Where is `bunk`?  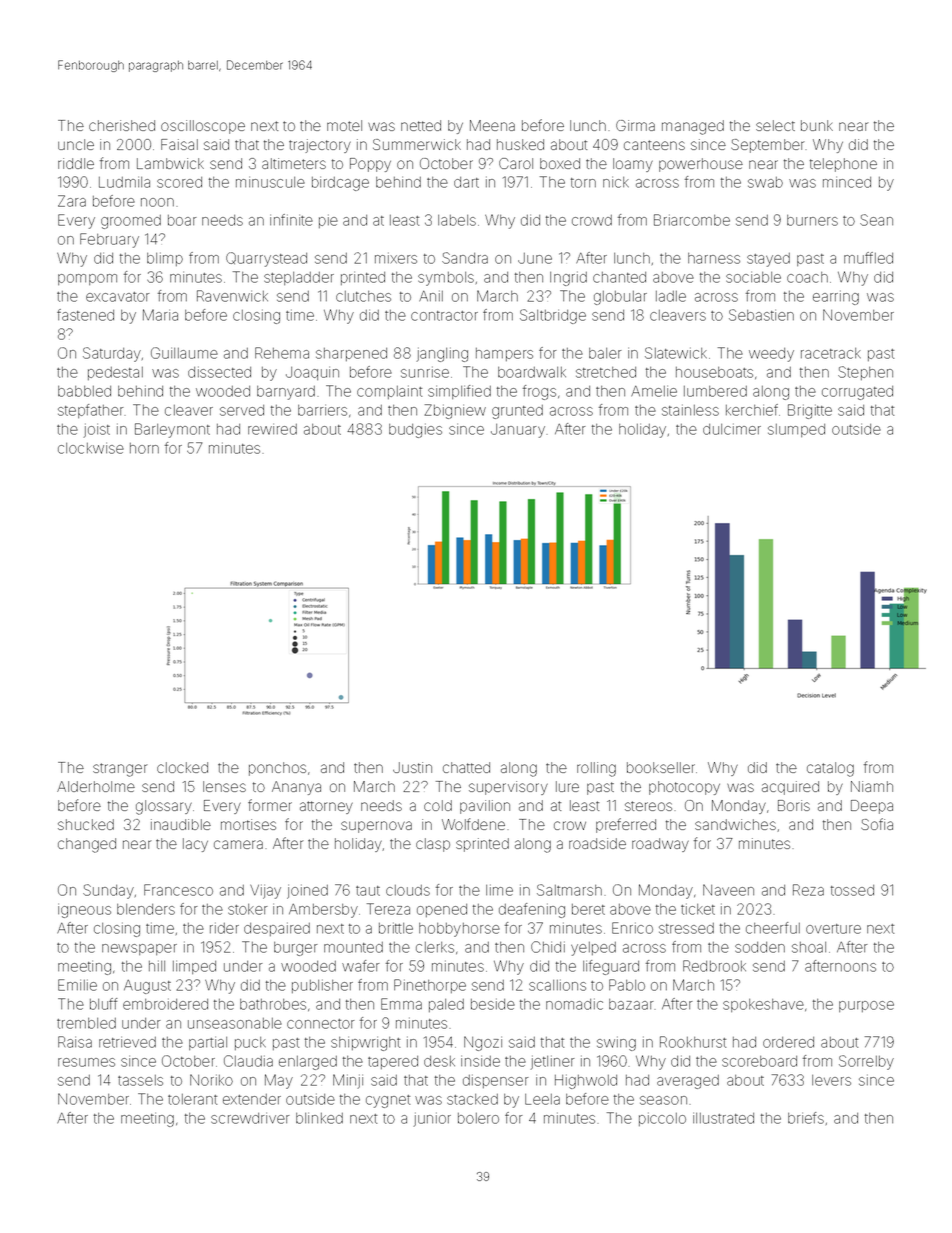 bunk is located at coordinates (817, 125).
